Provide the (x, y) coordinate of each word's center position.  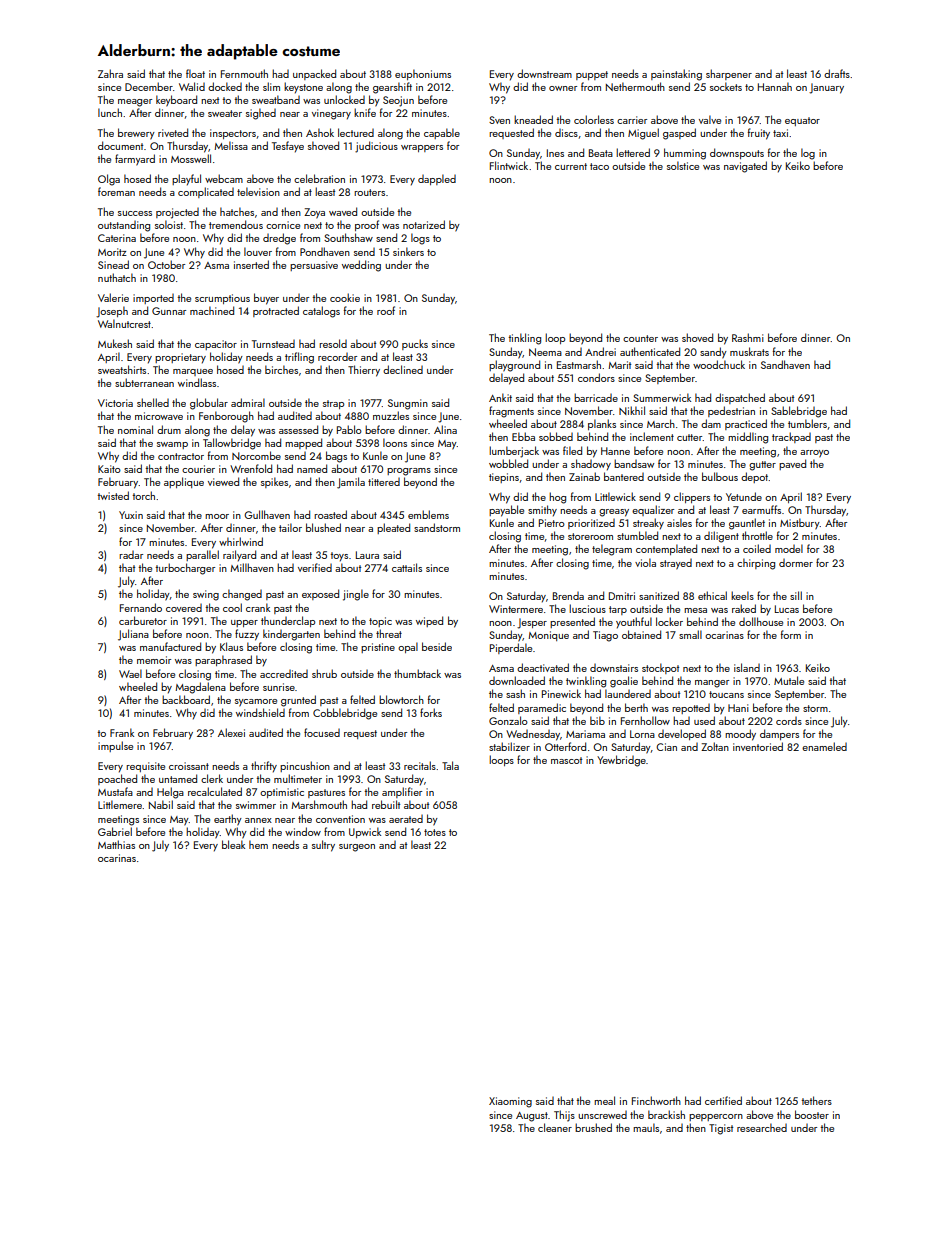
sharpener (729, 74)
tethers (816, 1100)
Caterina (117, 238)
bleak (233, 844)
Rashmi (748, 337)
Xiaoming (510, 1102)
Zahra (110, 73)
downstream (544, 73)
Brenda (568, 596)
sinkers (408, 251)
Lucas (787, 609)
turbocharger (185, 569)
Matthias (116, 844)
